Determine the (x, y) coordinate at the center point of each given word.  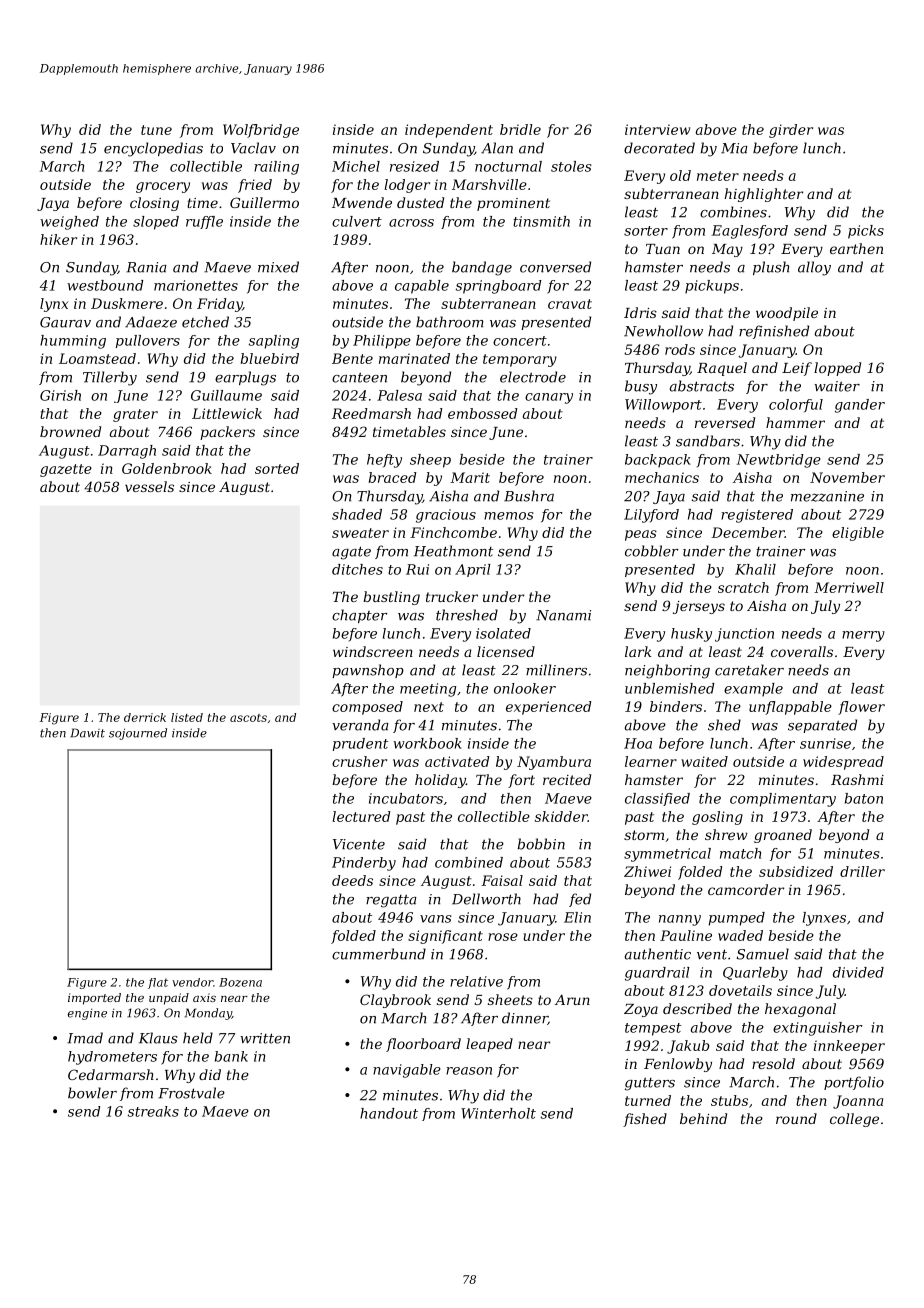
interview (657, 129)
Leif (797, 369)
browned (70, 431)
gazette (66, 470)
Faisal (502, 880)
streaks (153, 1111)
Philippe (382, 342)
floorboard (423, 1045)
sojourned (138, 734)
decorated (659, 148)
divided (858, 972)
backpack (658, 461)
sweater (360, 533)
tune (156, 130)
